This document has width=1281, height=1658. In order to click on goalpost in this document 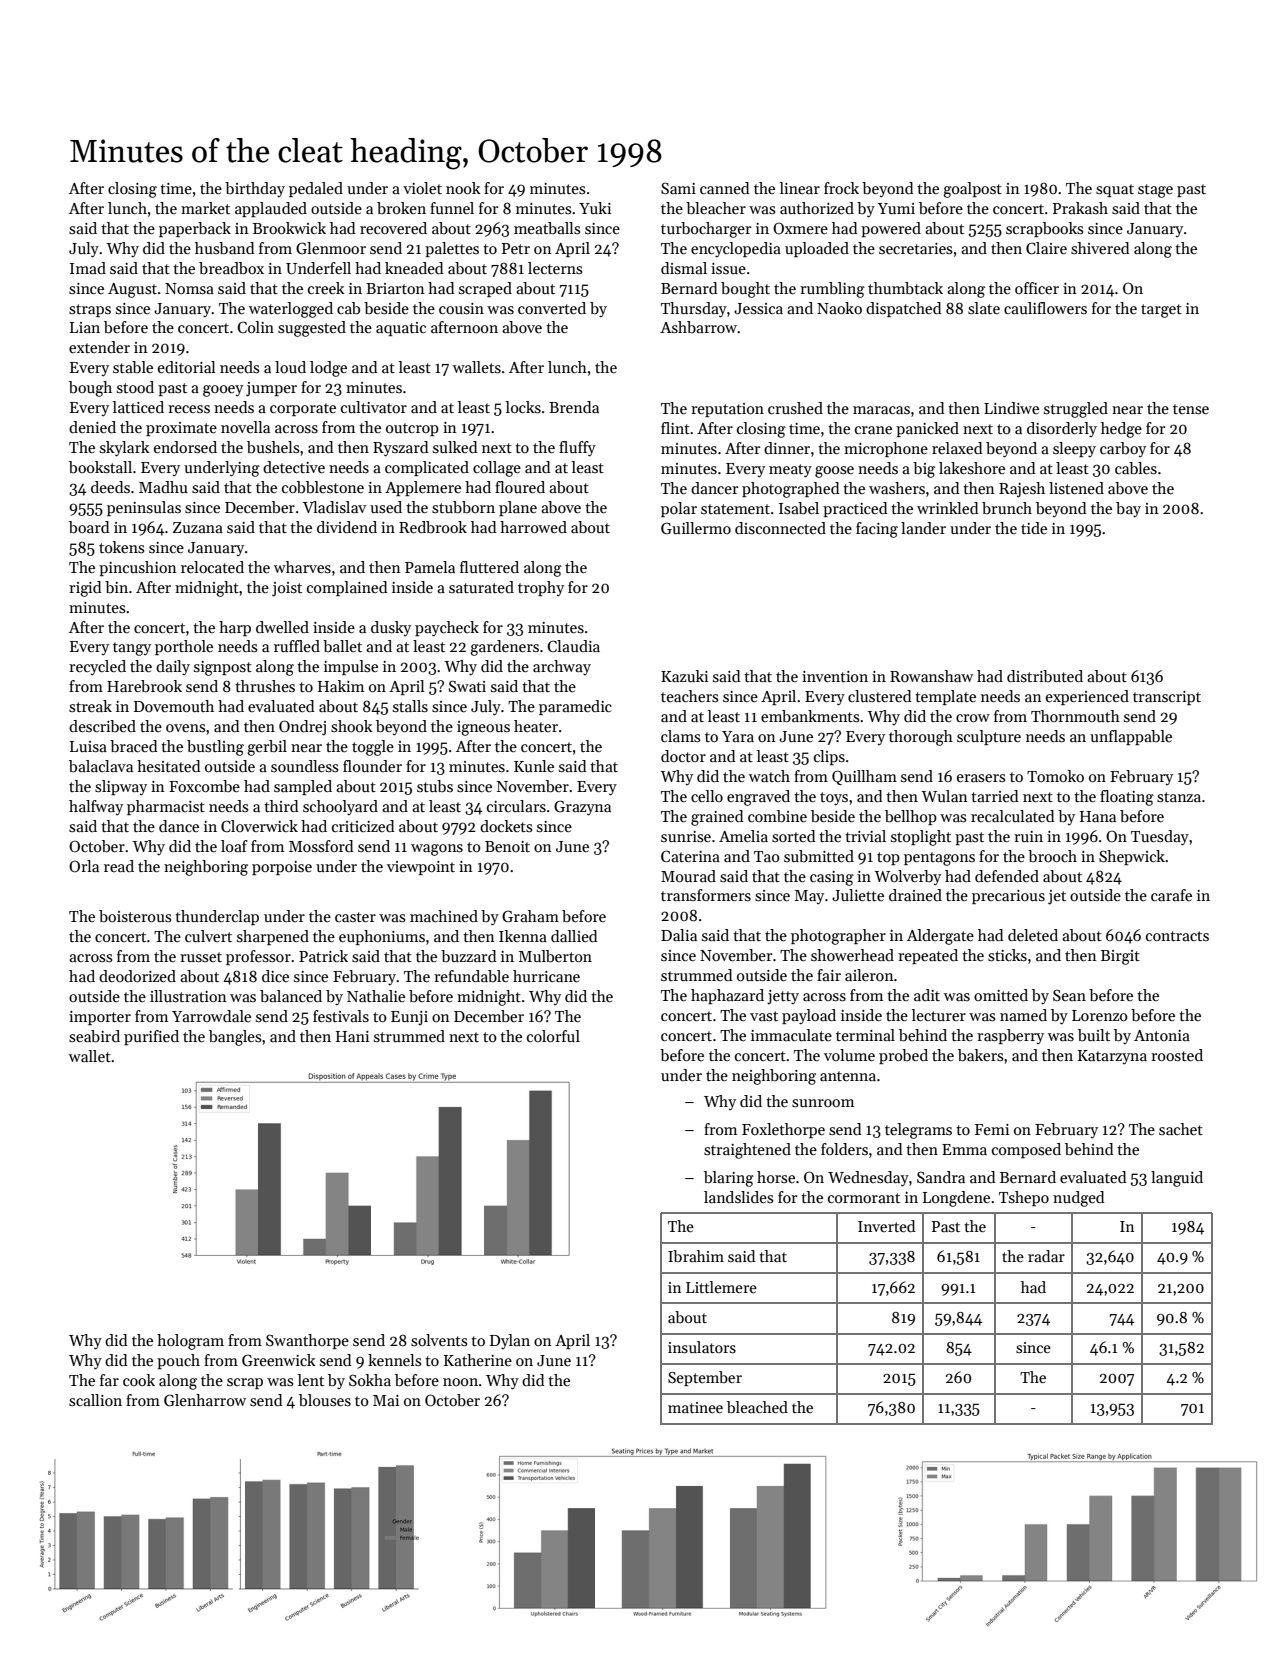, I will do `click(972, 190)`.
